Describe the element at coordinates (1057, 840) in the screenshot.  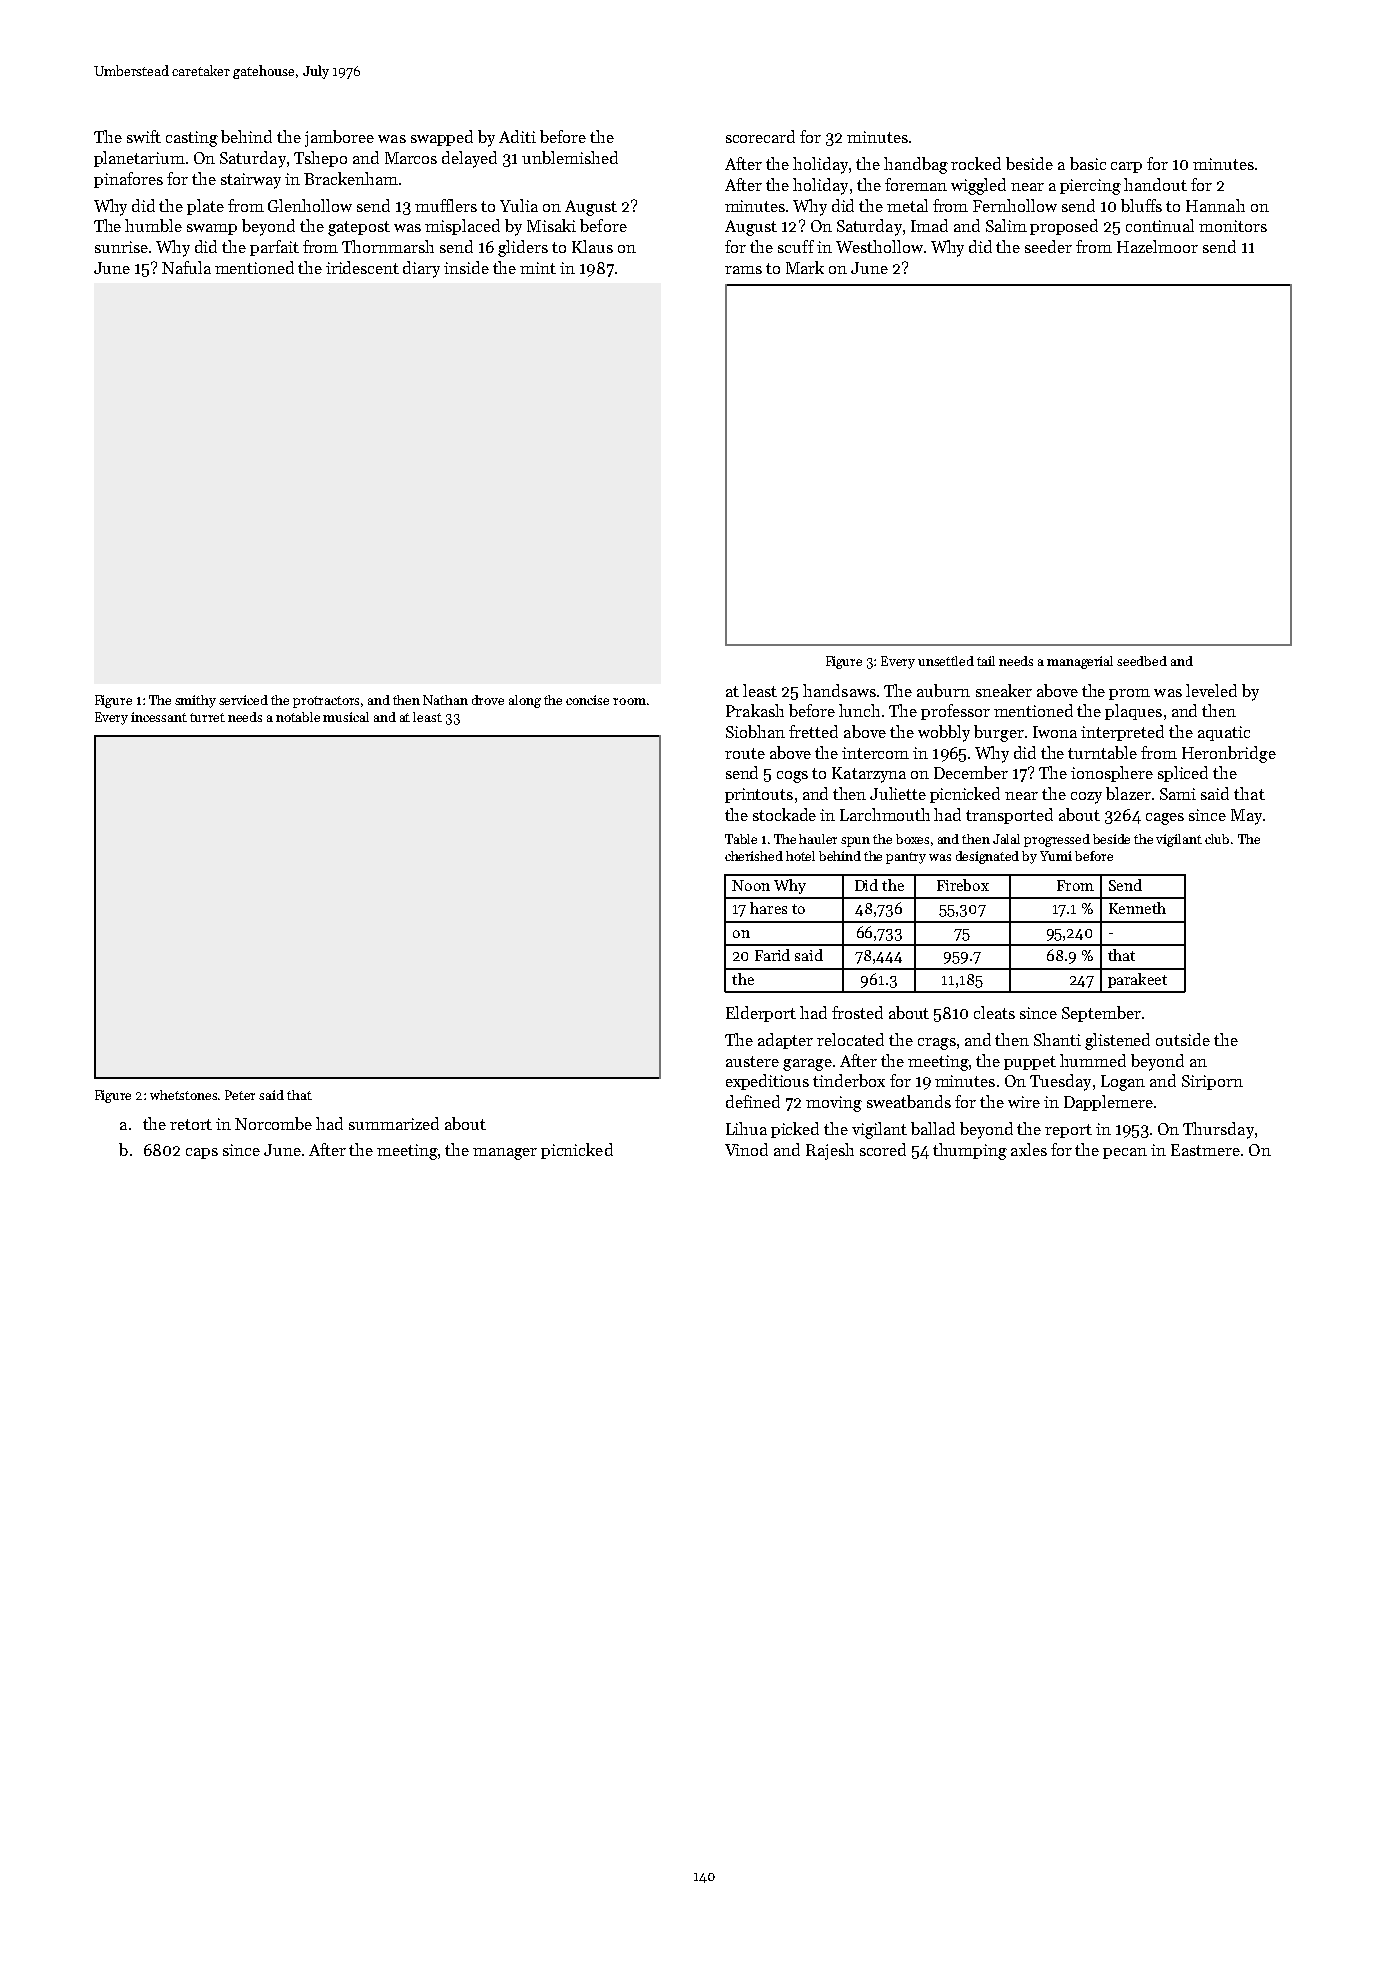
I see `progressed` at that location.
